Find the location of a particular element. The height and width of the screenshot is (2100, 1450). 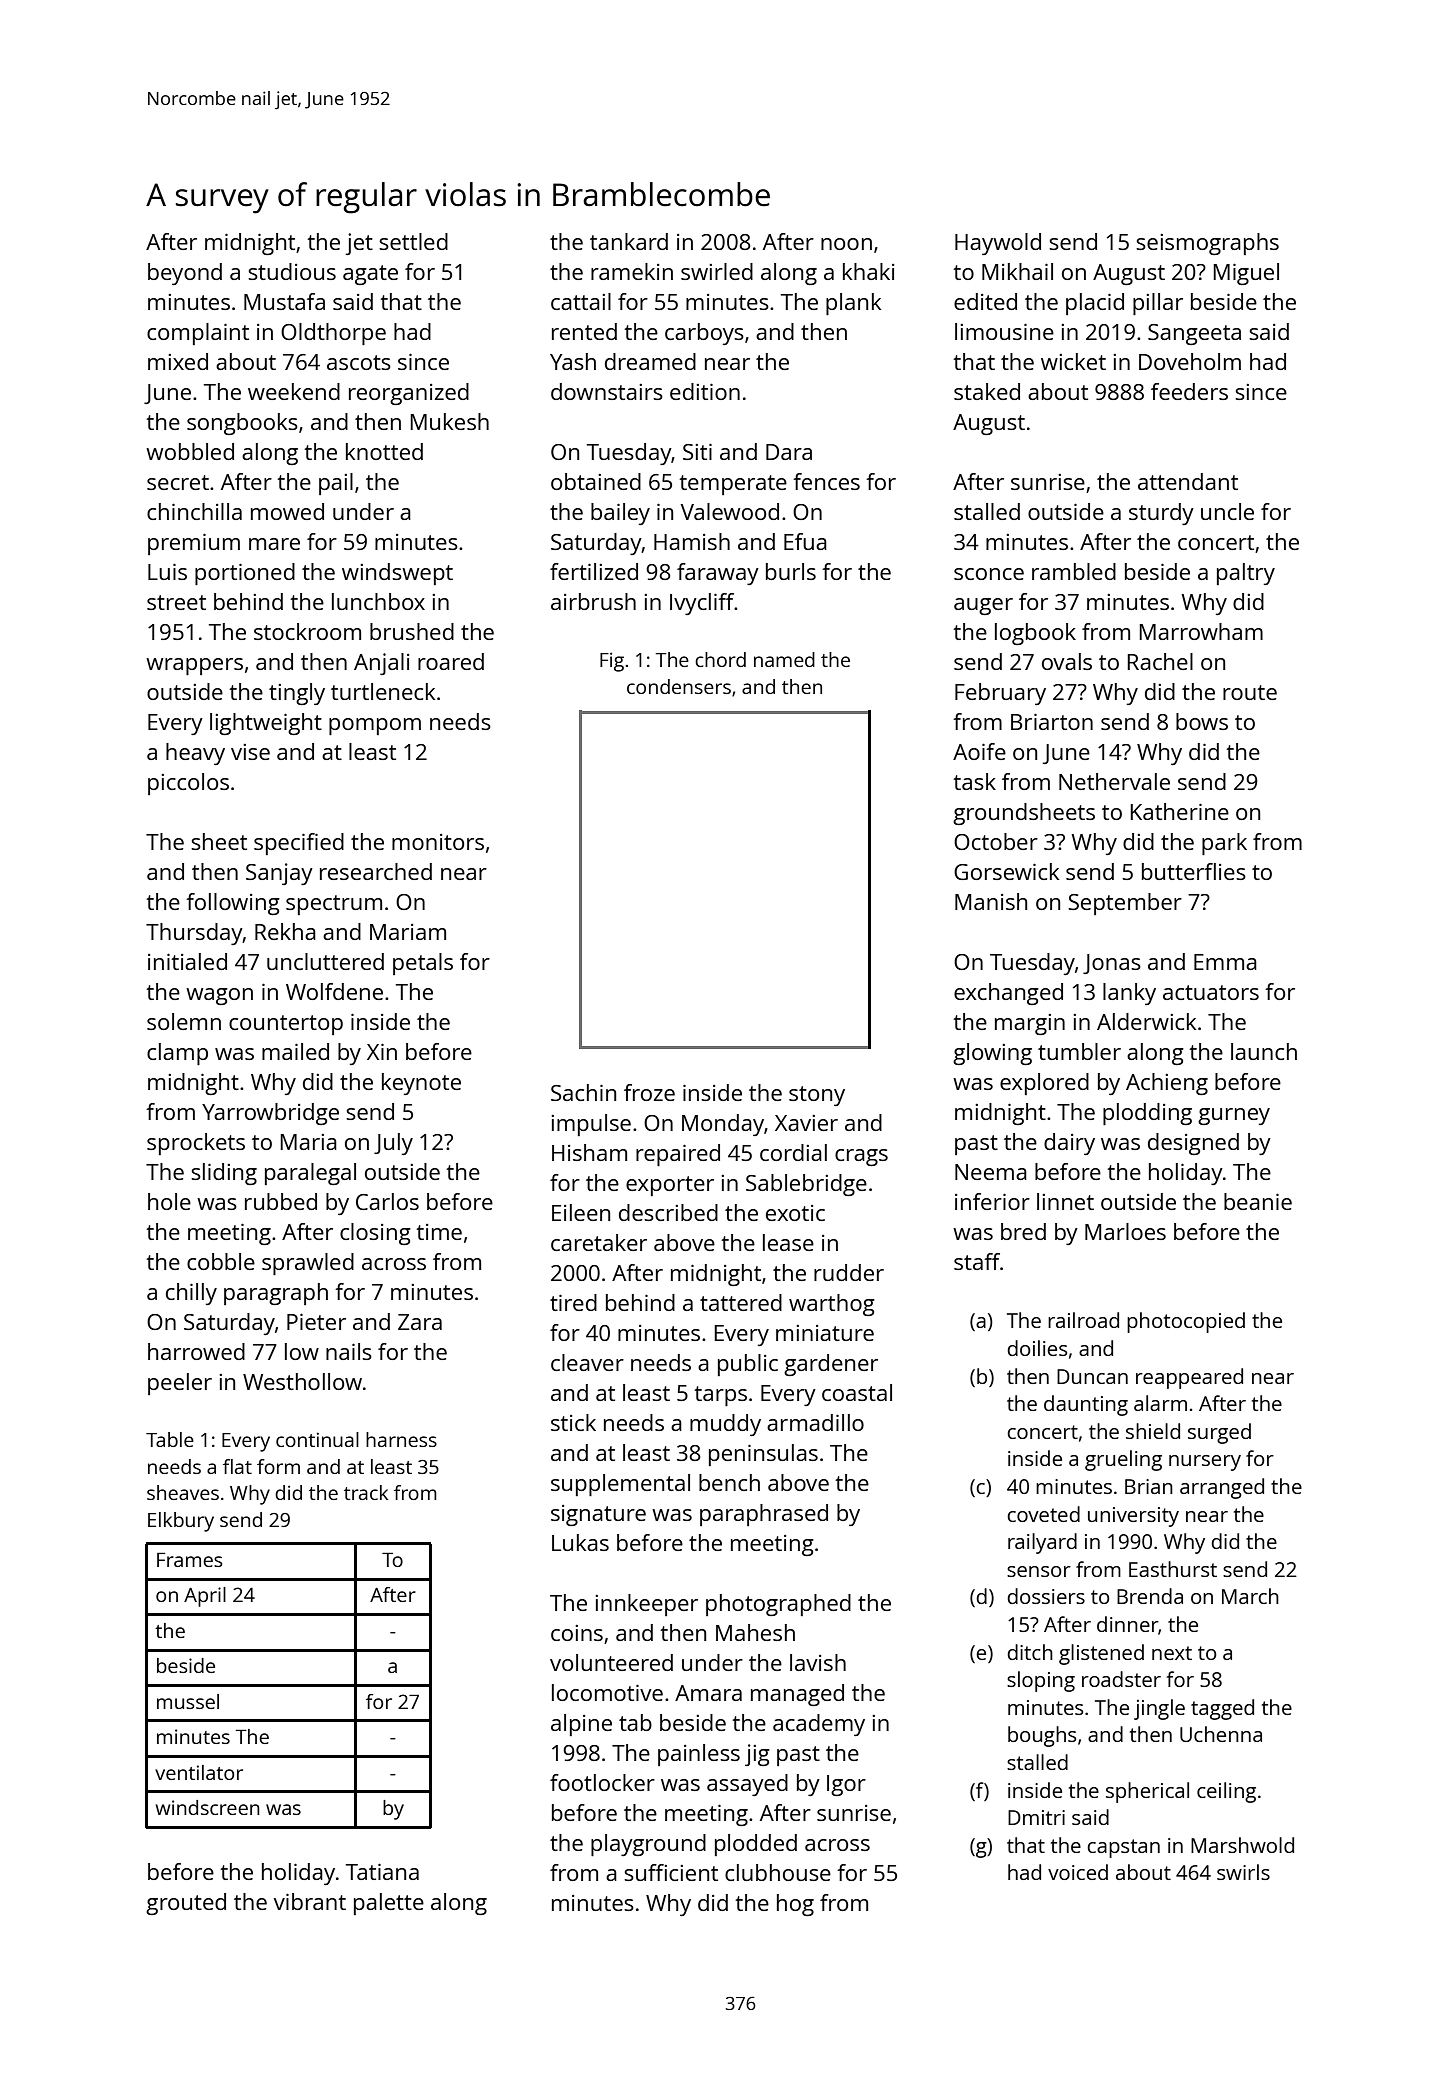

fences is located at coordinates (826, 481).
